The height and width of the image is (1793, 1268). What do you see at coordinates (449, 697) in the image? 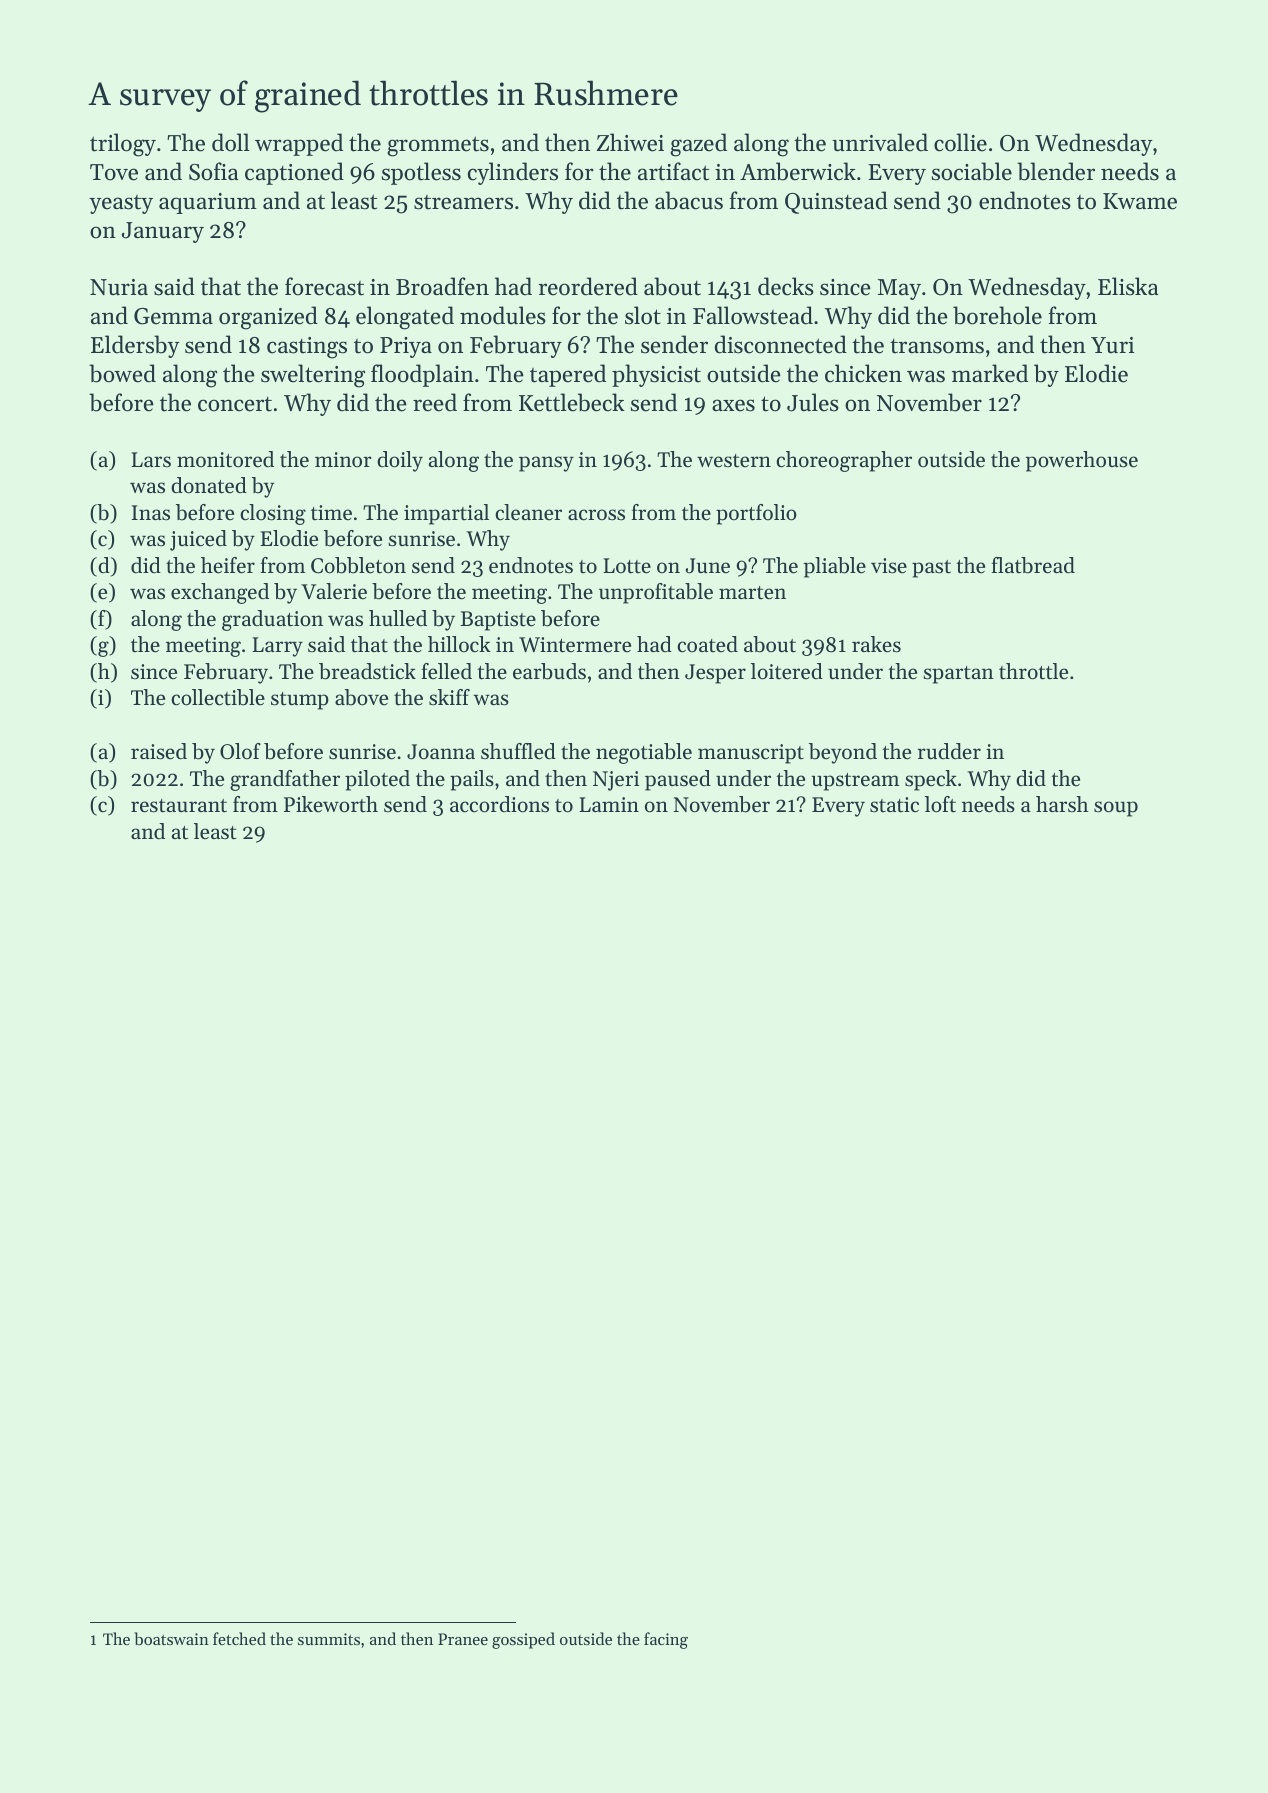
I see `skiff` at bounding box center [449, 697].
